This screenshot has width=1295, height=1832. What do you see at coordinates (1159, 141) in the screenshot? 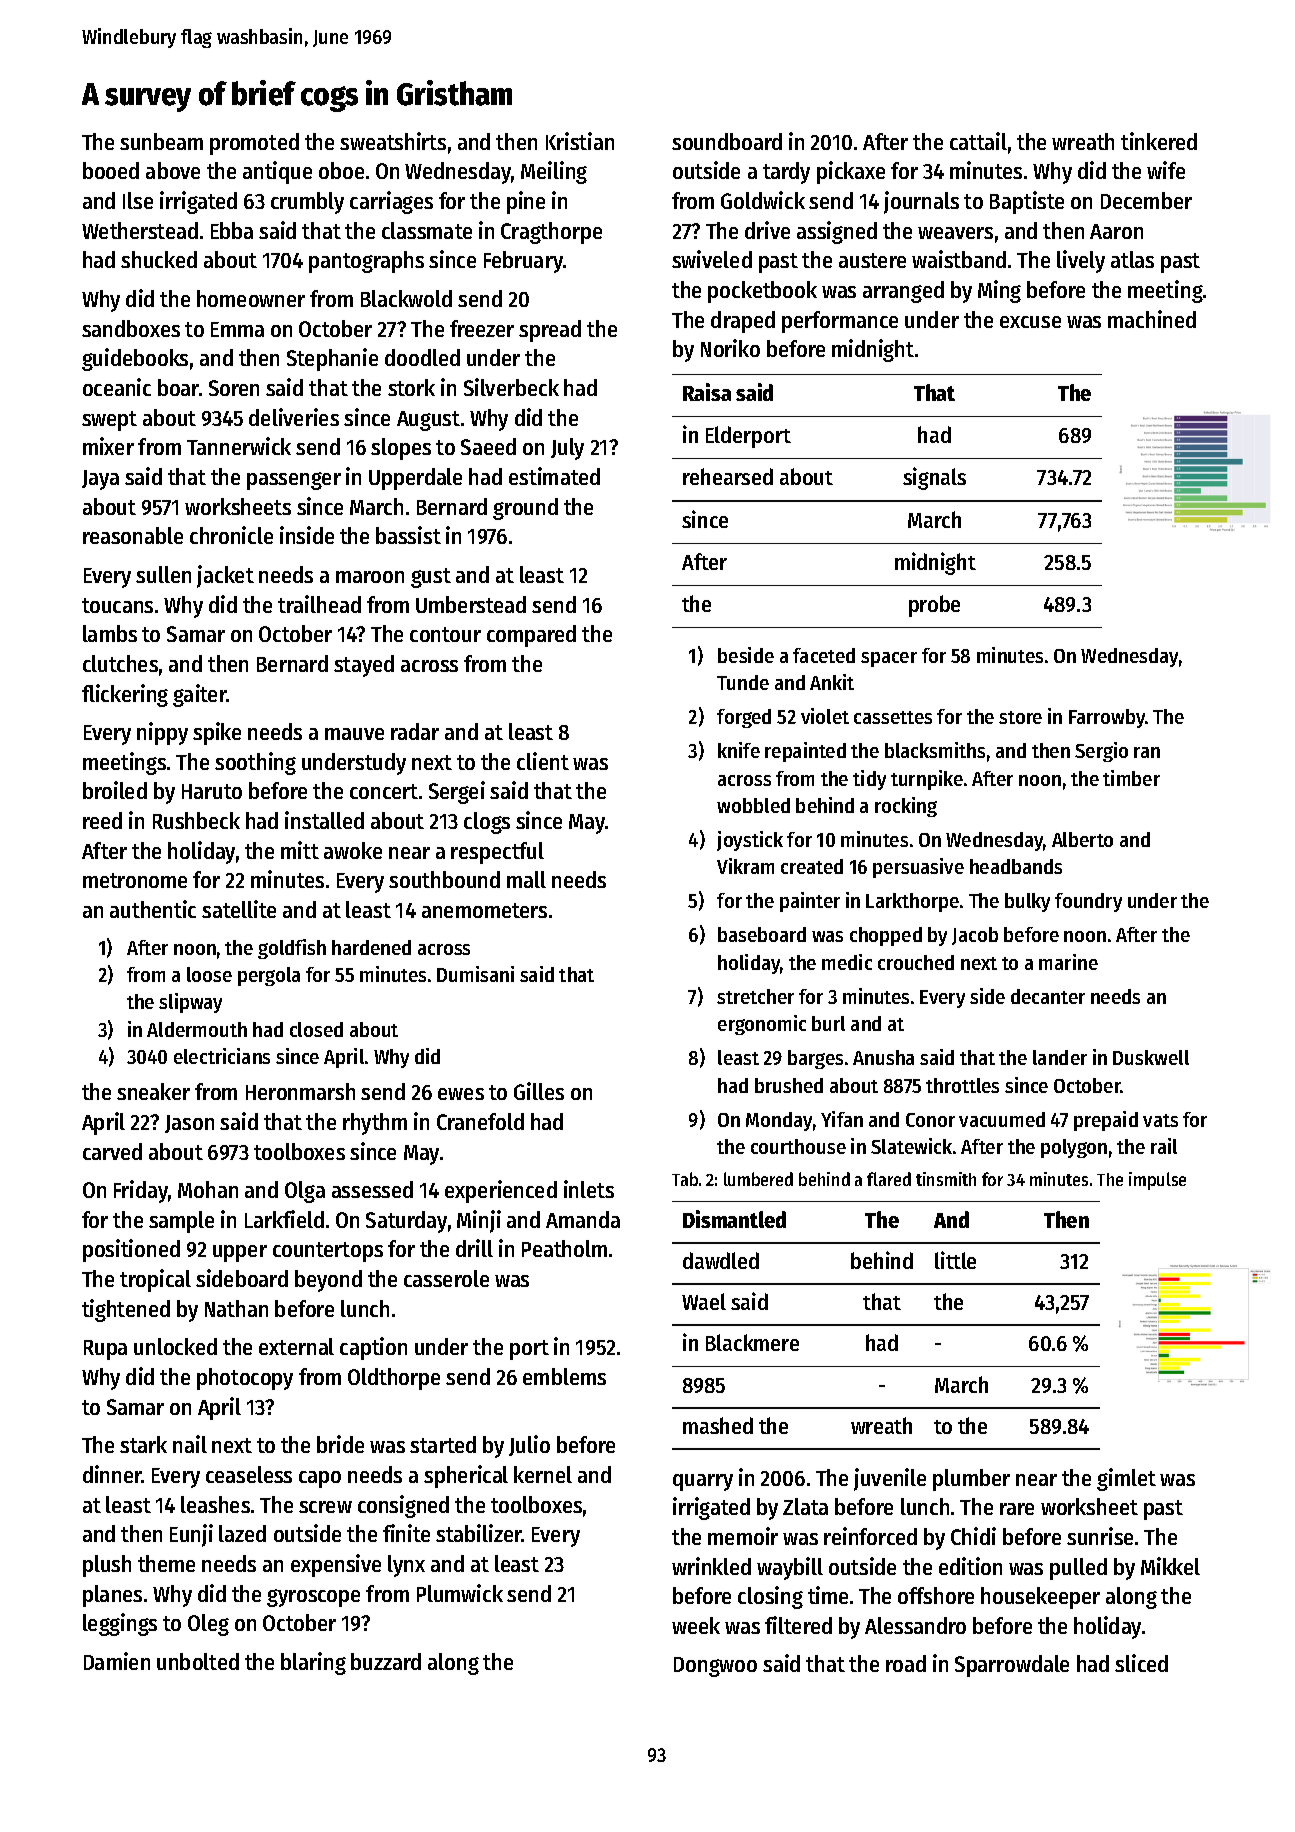
I see `tinkered` at bounding box center [1159, 141].
